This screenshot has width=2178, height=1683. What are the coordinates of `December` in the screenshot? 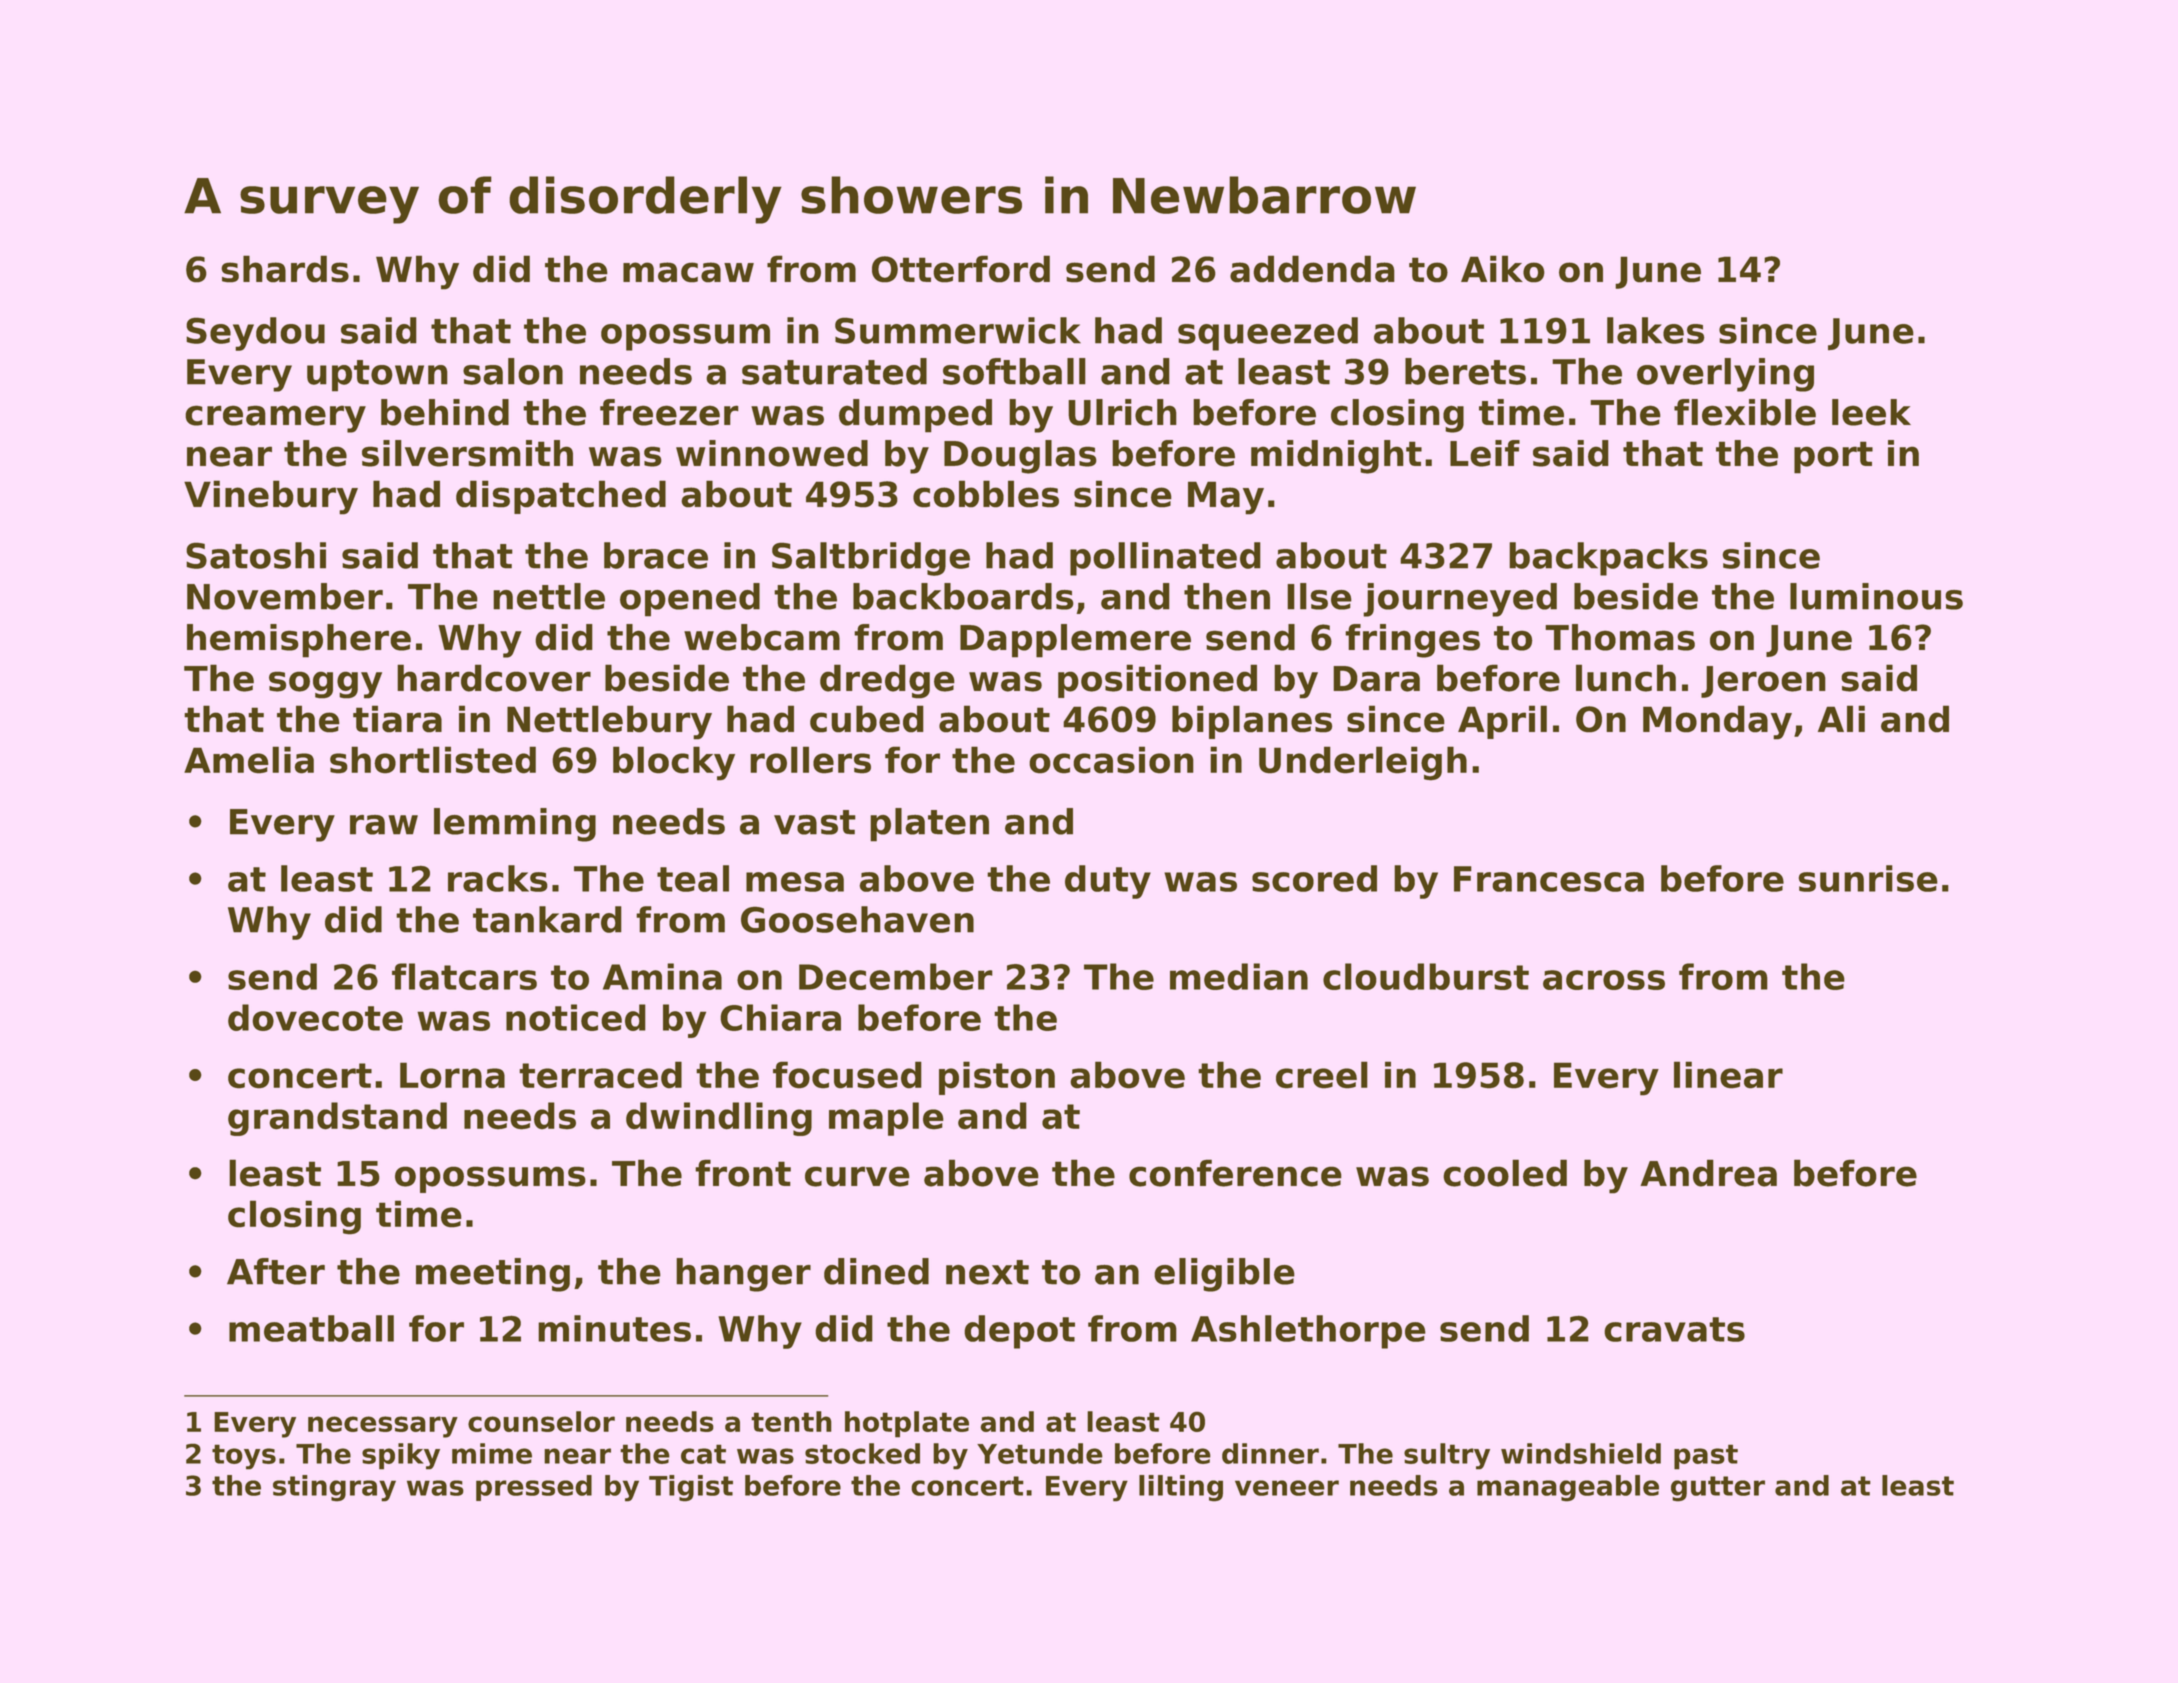 It's located at (896, 976).
